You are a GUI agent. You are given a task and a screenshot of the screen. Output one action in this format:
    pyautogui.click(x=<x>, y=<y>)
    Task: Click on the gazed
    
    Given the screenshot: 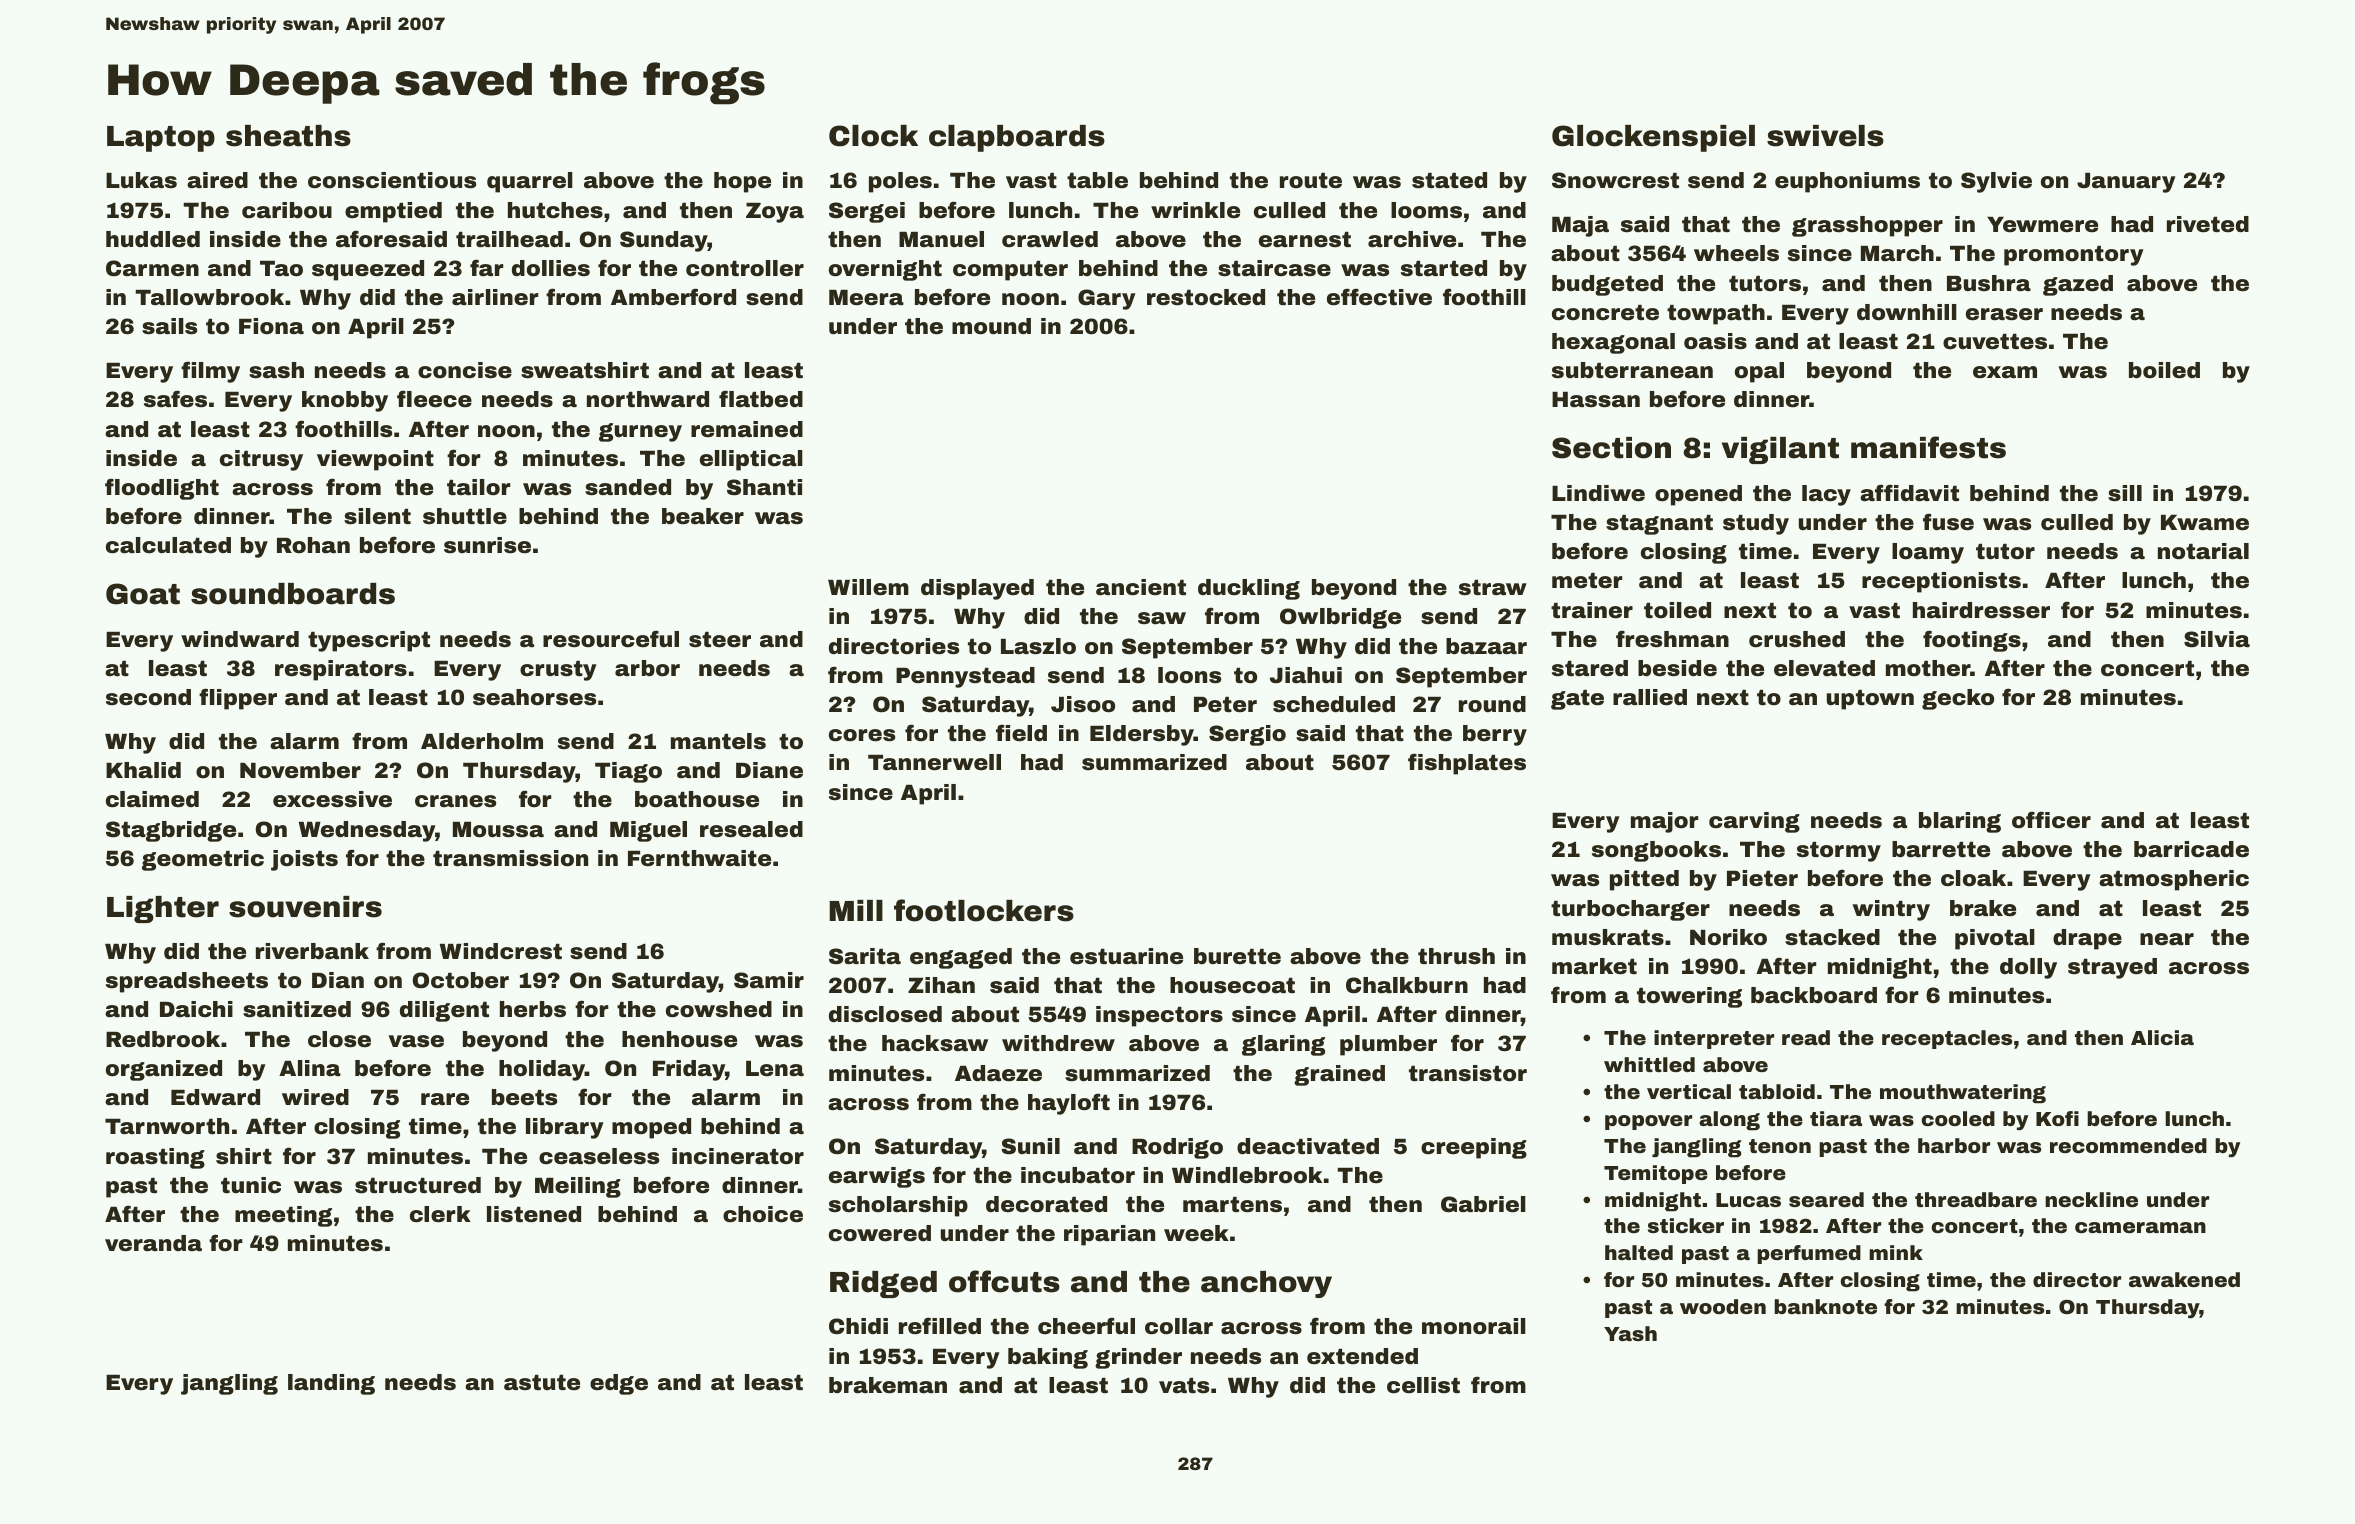 What is the action you would take?
    pyautogui.click(x=2078, y=285)
